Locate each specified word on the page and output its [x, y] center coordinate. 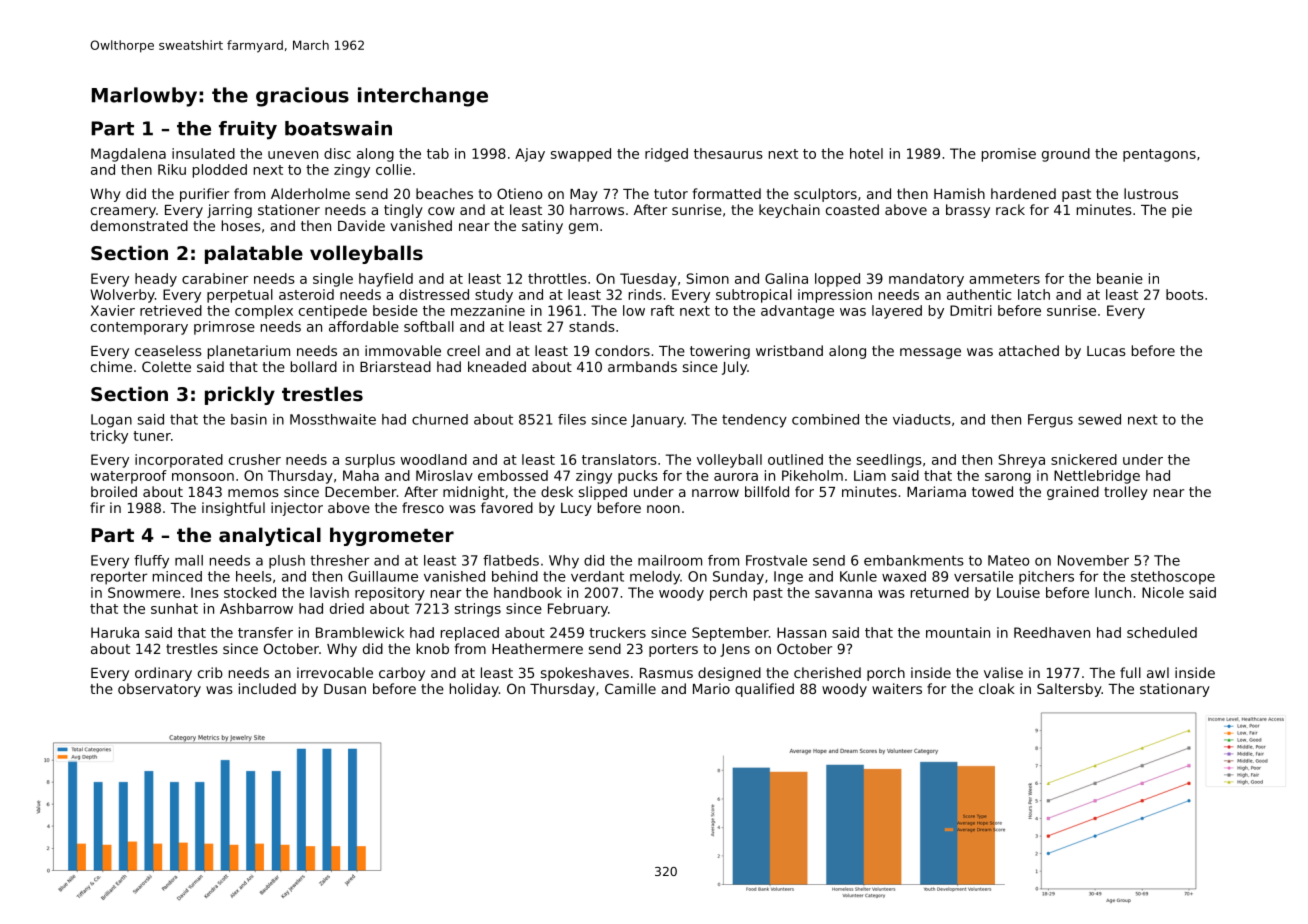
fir [97, 507]
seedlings [889, 461]
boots [1185, 294]
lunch [1113, 592]
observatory [159, 690]
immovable [403, 350]
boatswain [338, 128]
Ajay [530, 155]
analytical [270, 536]
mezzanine [488, 310]
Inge [788, 578]
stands [592, 326]
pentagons [1159, 155]
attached [1029, 350]
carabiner [215, 278]
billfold [767, 491]
